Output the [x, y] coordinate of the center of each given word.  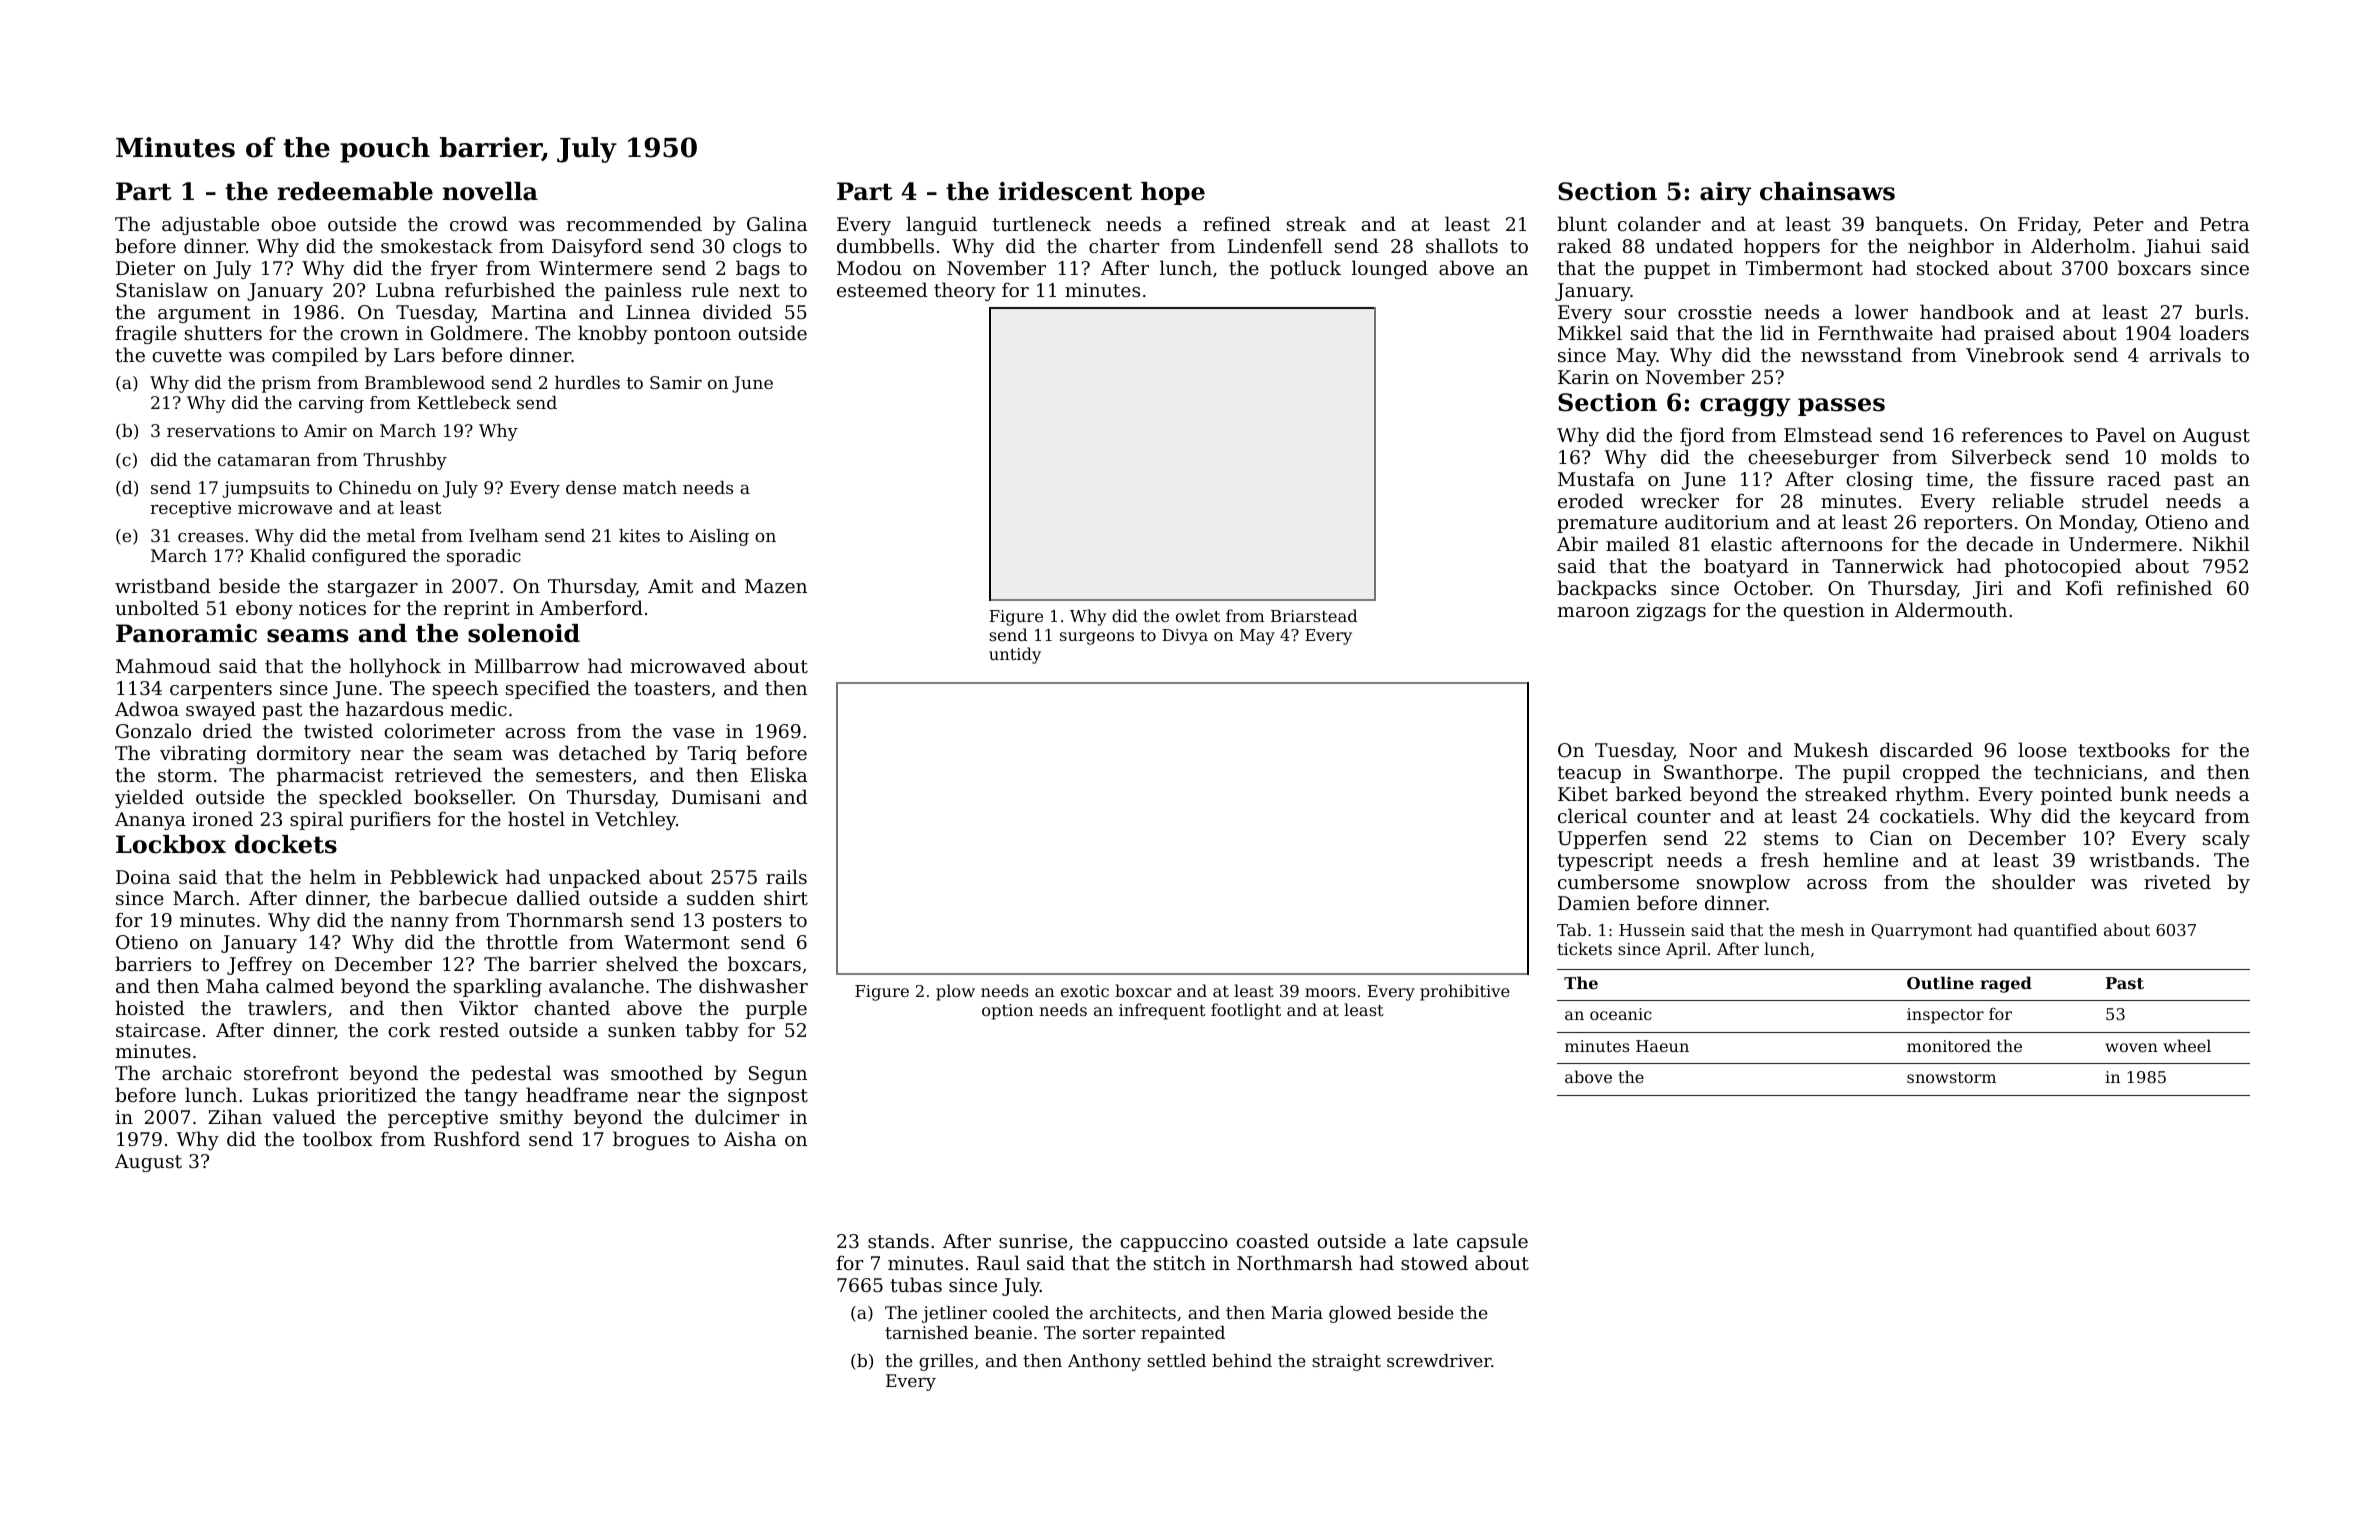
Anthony [1104, 1362]
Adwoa [147, 708]
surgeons [1097, 638]
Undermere [2123, 543]
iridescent [1065, 191]
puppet [1677, 270]
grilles [946, 1362]
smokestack [437, 245]
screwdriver [1439, 1360]
